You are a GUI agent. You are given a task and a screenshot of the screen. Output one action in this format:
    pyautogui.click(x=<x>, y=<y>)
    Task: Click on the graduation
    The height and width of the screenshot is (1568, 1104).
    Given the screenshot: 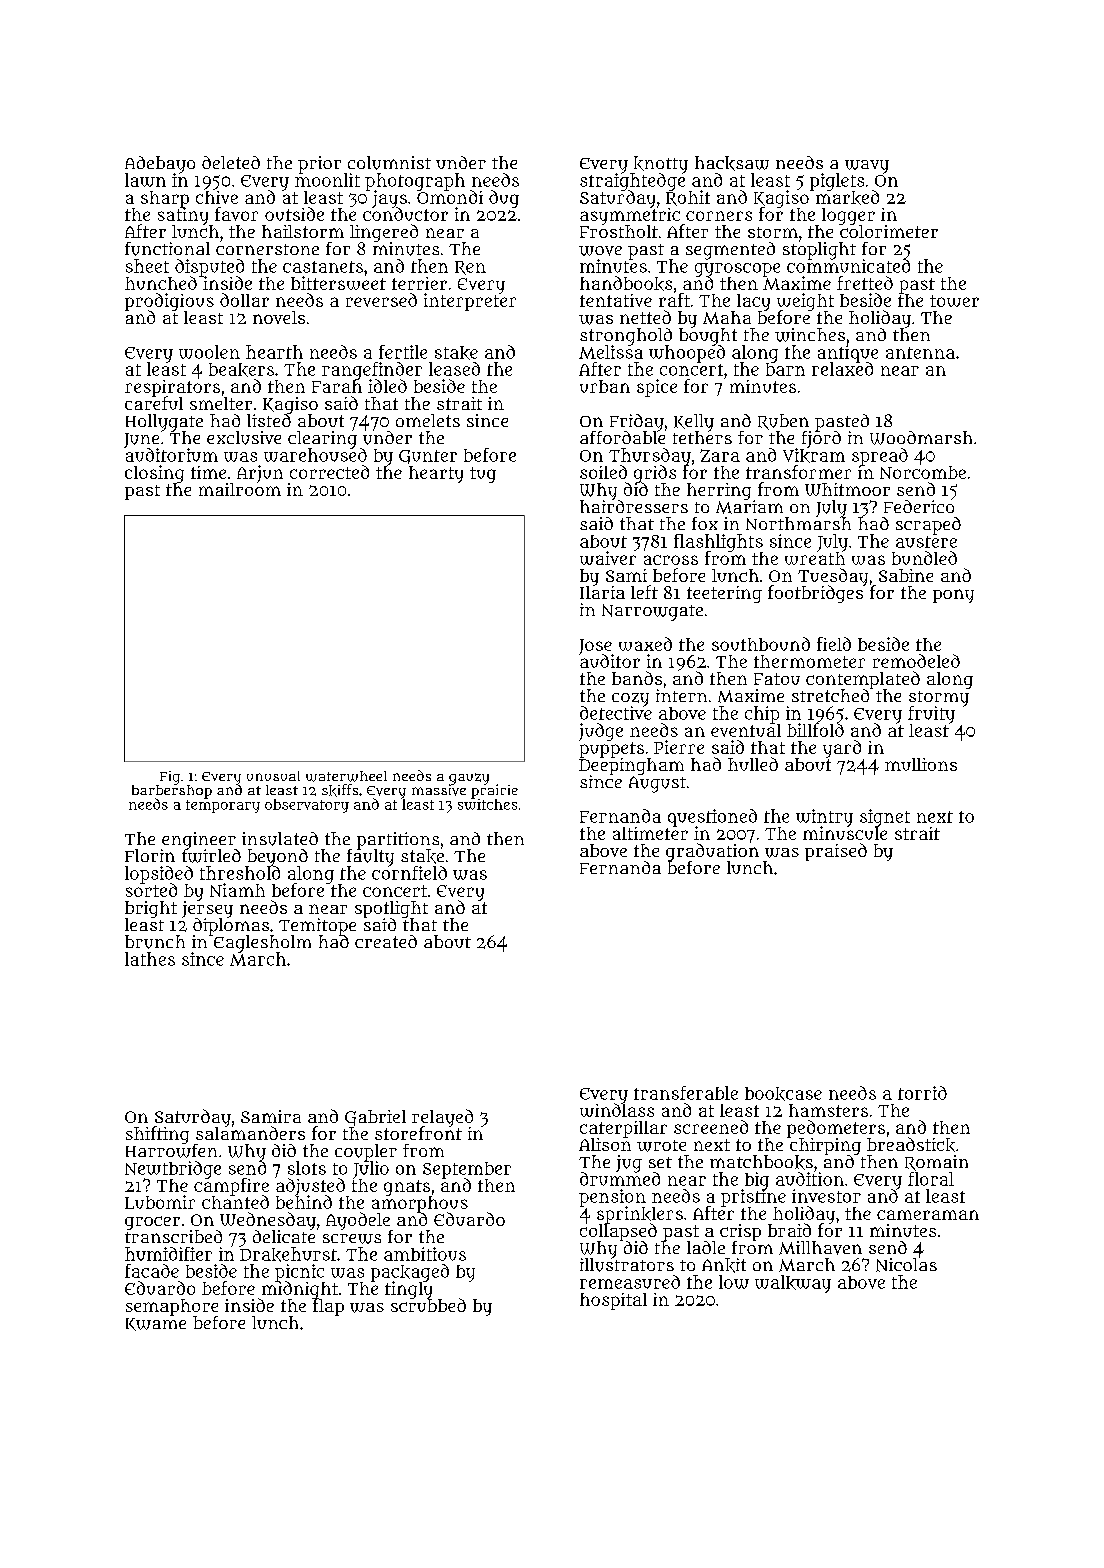 What is the action you would take?
    pyautogui.click(x=712, y=852)
